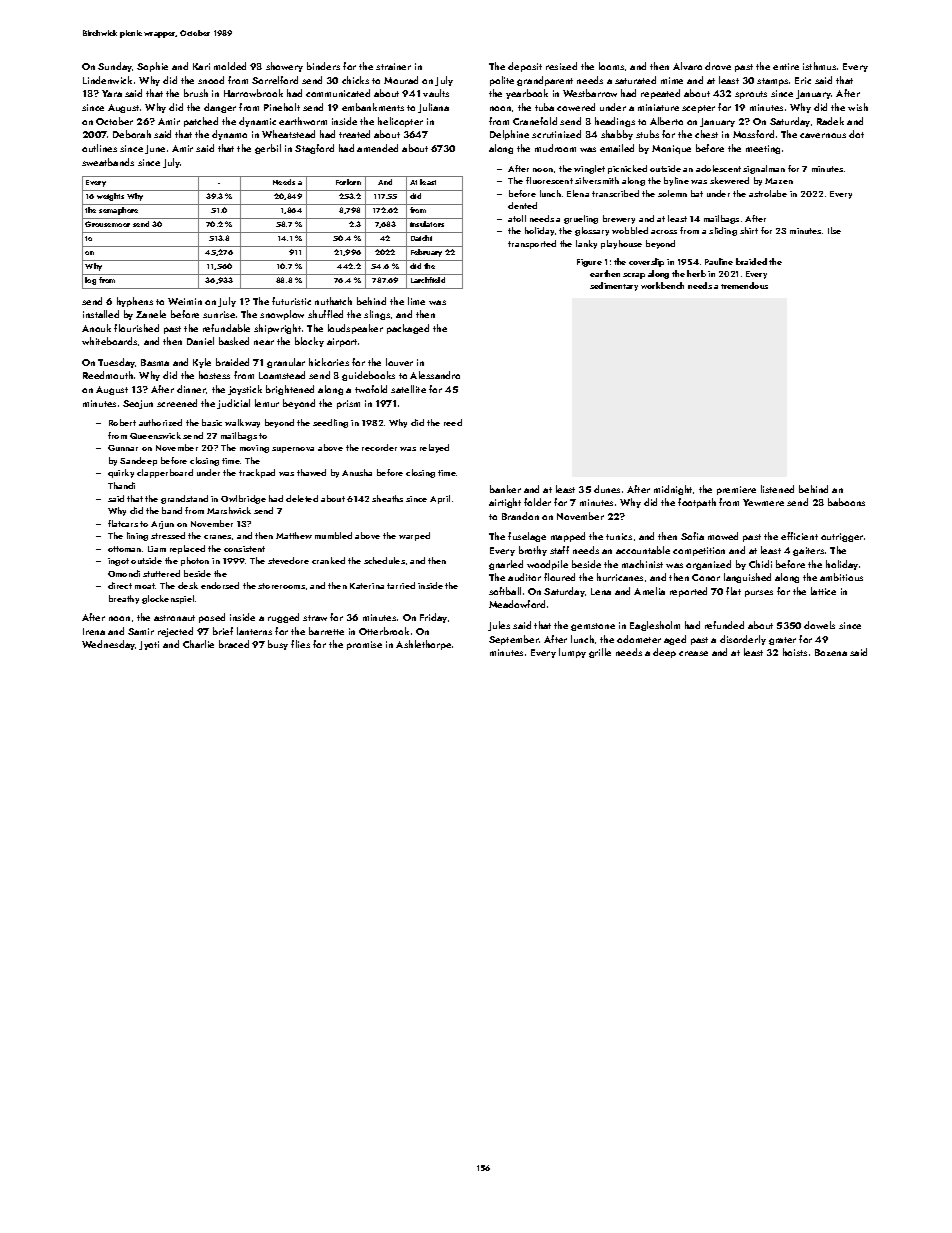 This screenshot has width=952, height=1233. Describe the element at coordinates (527, 537) in the screenshot. I see `fuselage` at that location.
